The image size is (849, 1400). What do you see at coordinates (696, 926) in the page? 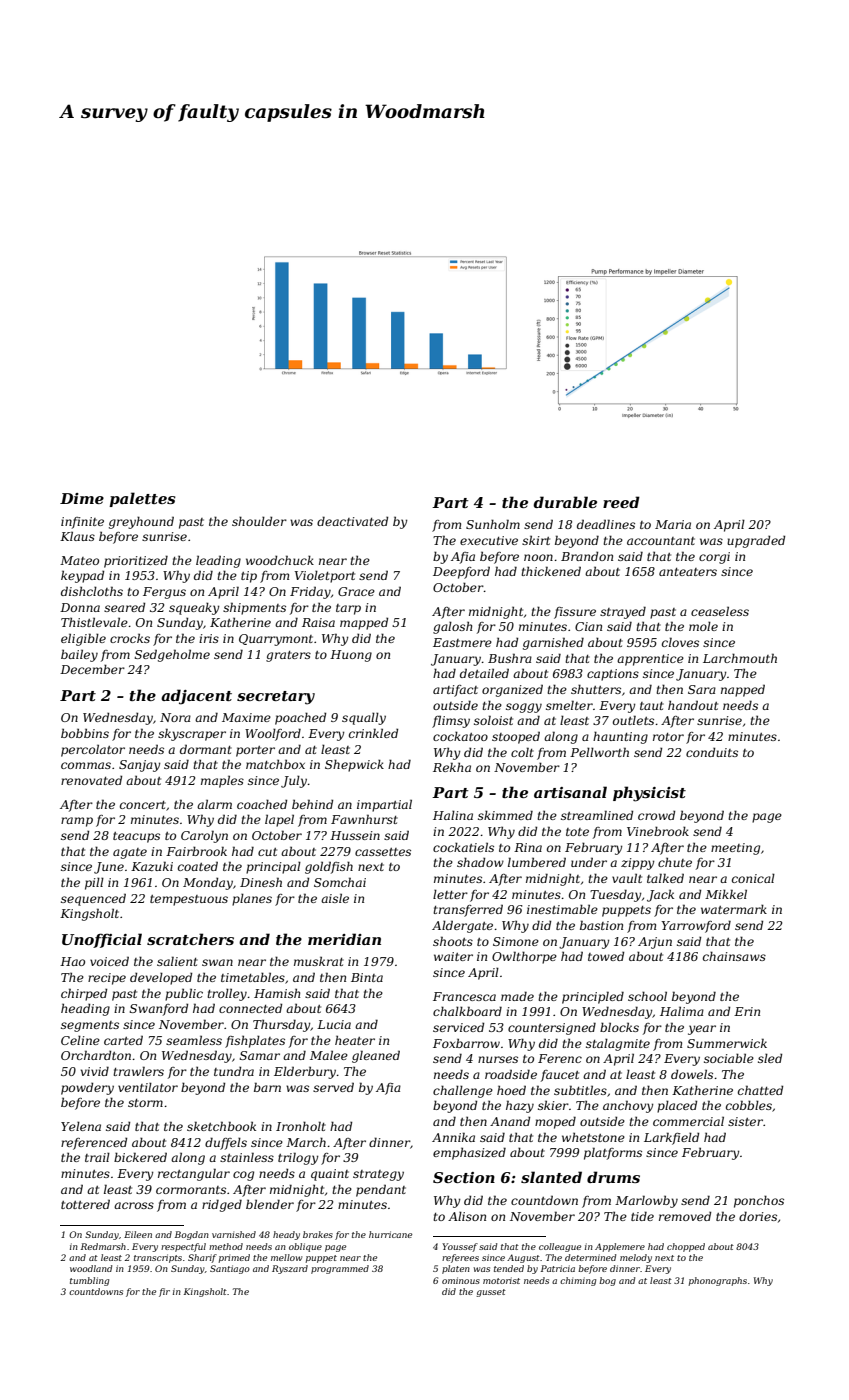
I see `Yarrowford` at bounding box center [696, 926].
